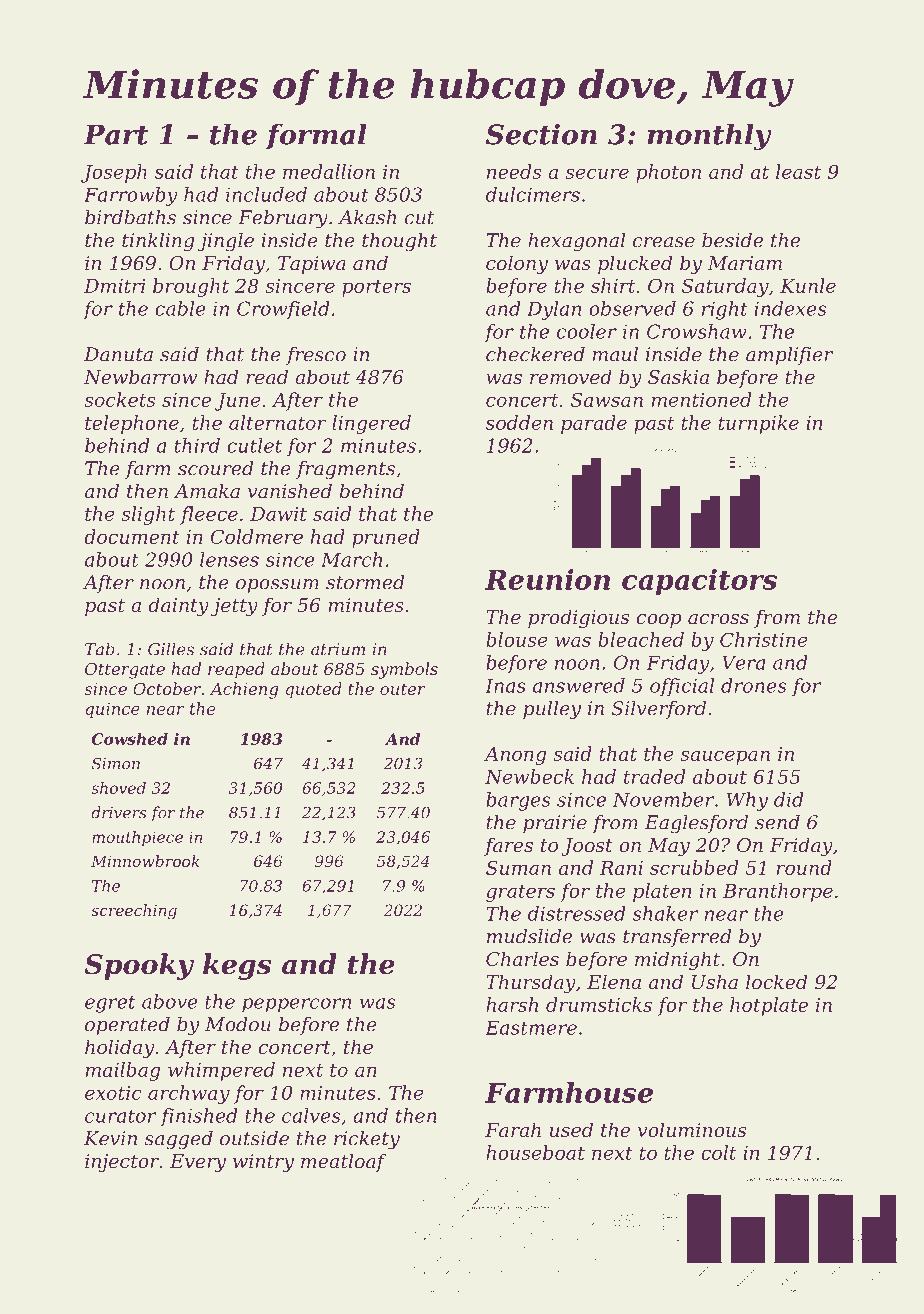  What do you see at coordinates (682, 687) in the page?
I see `official` at bounding box center [682, 687].
